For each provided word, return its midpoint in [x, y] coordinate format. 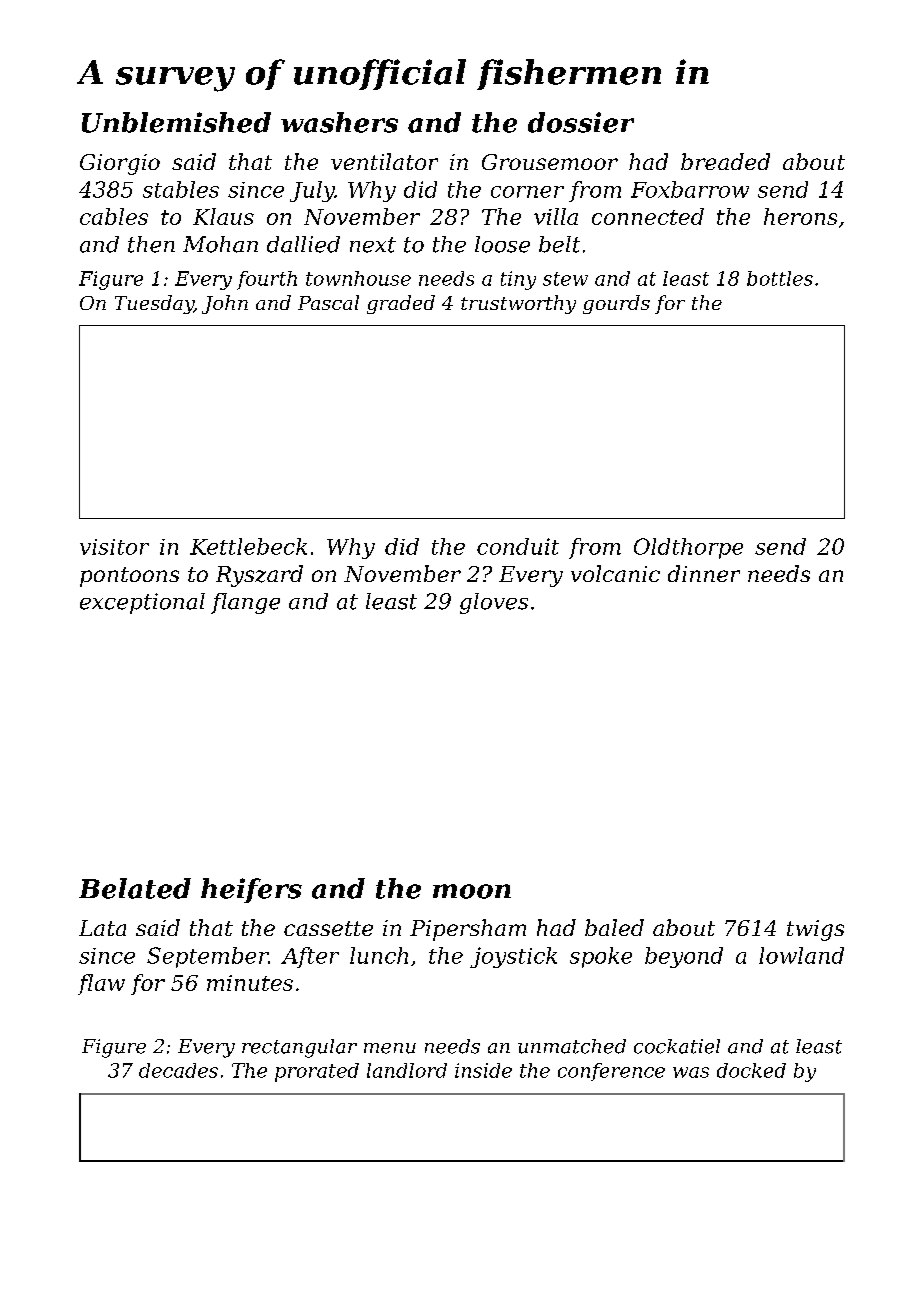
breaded [725, 161]
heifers [251, 890]
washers [339, 122]
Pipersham [468, 930]
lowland [801, 955]
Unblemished [176, 122]
